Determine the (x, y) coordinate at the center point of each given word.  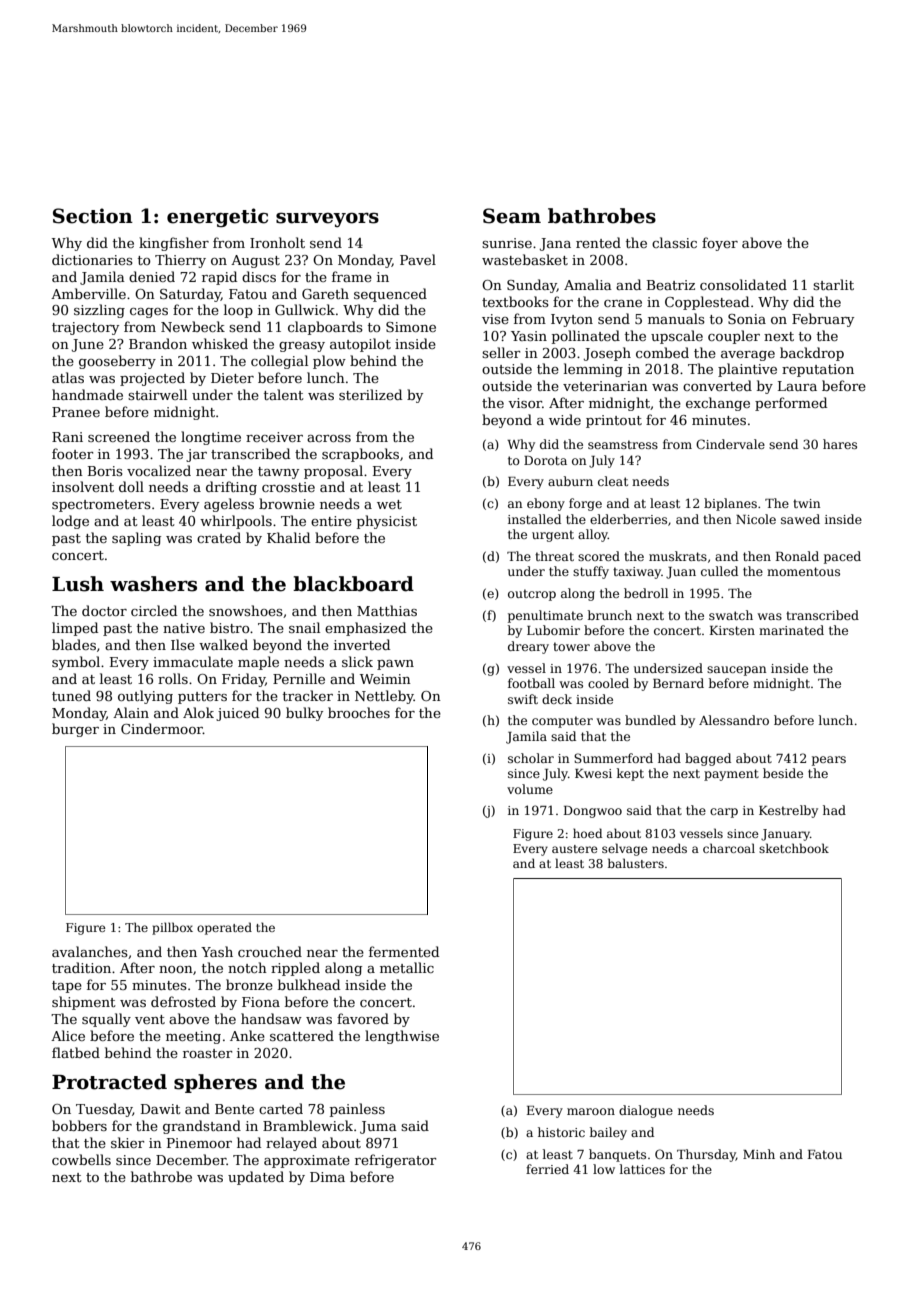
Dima (327, 1177)
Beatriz (671, 285)
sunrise (507, 243)
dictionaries (92, 259)
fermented (404, 951)
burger (75, 730)
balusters (636, 863)
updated (256, 1178)
